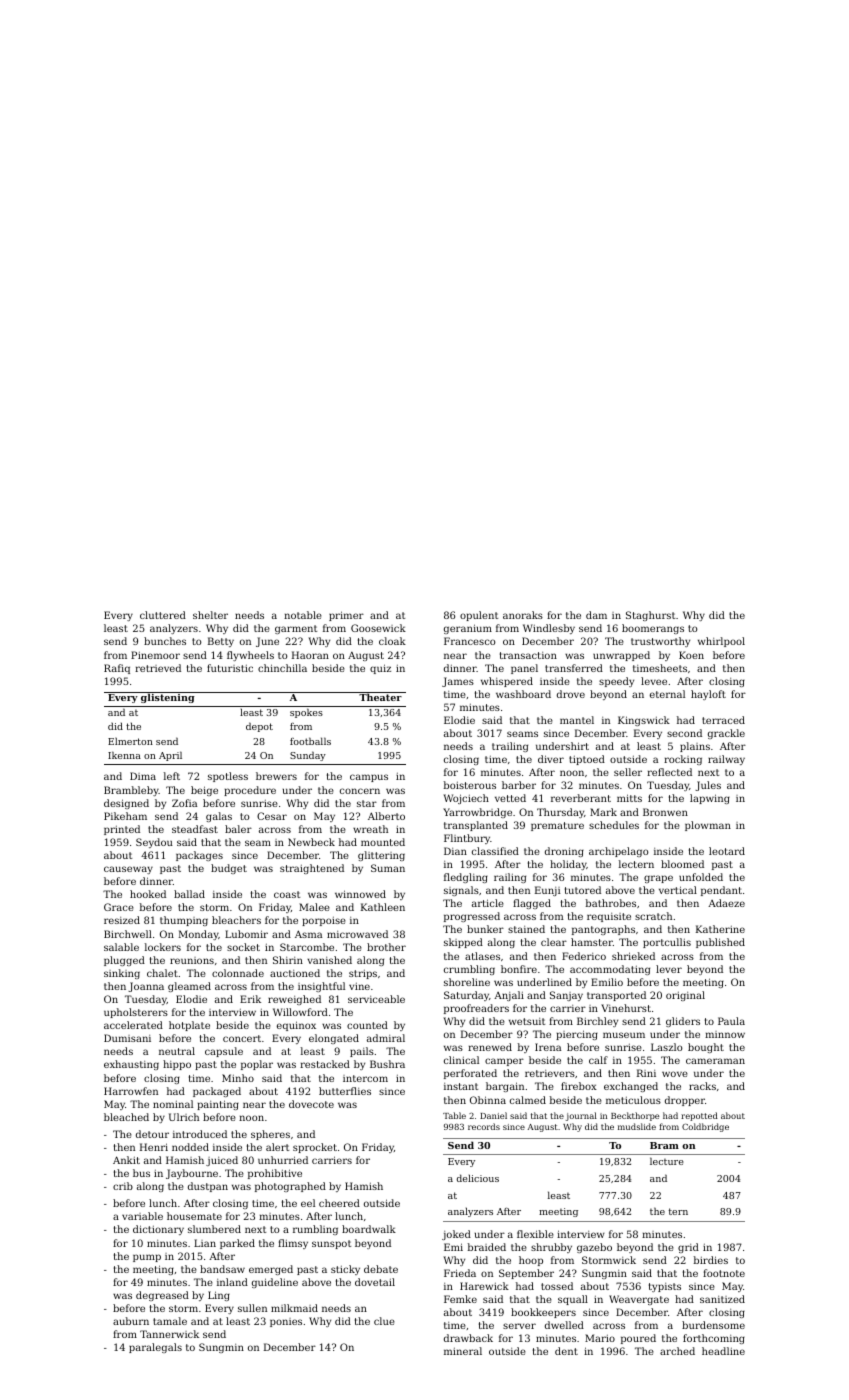 Image resolution: width=849 pixels, height=1400 pixels. Describe the element at coordinates (519, 1326) in the screenshot. I see `server` at that location.
